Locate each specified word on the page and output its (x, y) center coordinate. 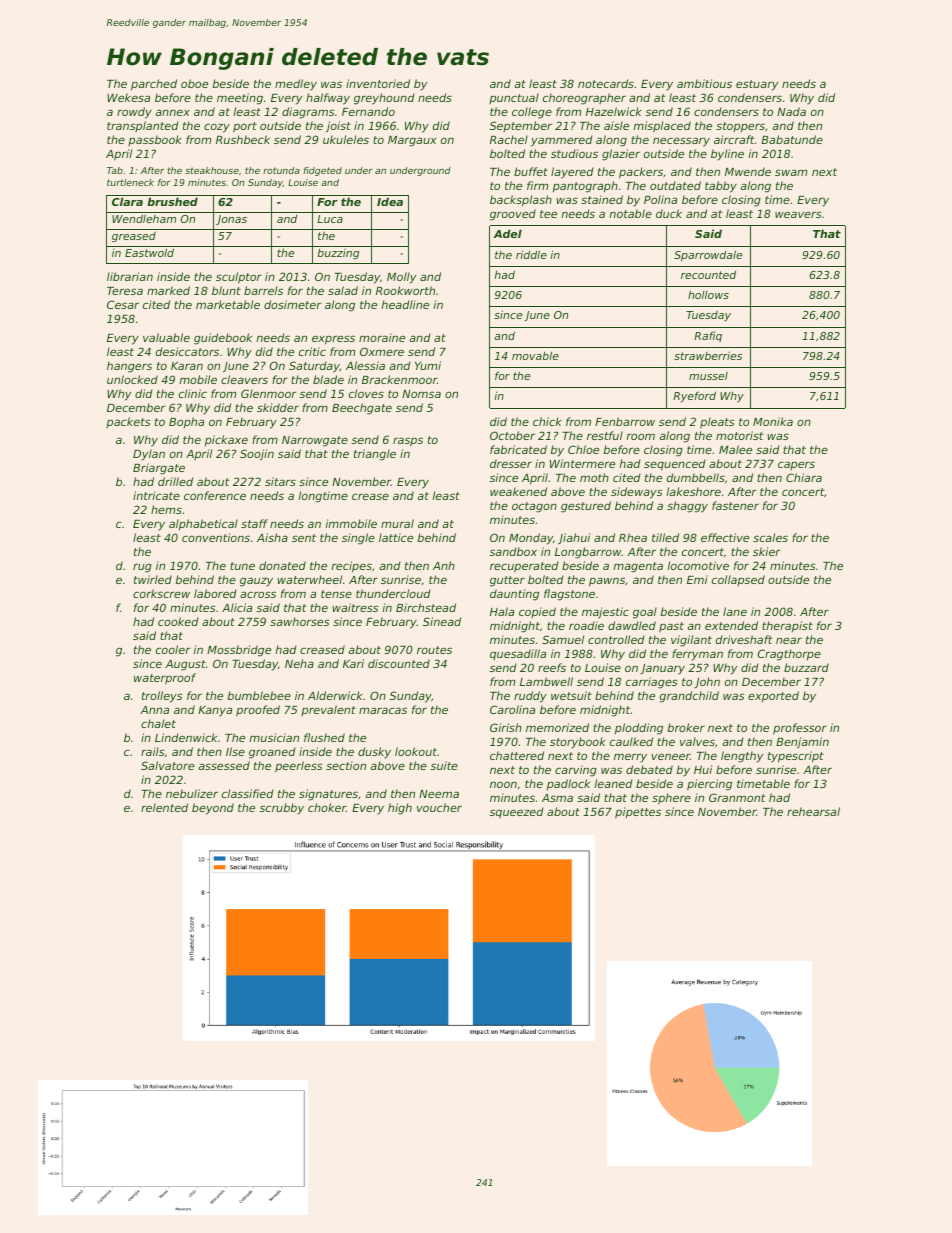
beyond (213, 809)
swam (791, 172)
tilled (665, 537)
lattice (396, 537)
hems (166, 509)
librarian (130, 276)
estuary (757, 85)
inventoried (378, 83)
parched (154, 85)
